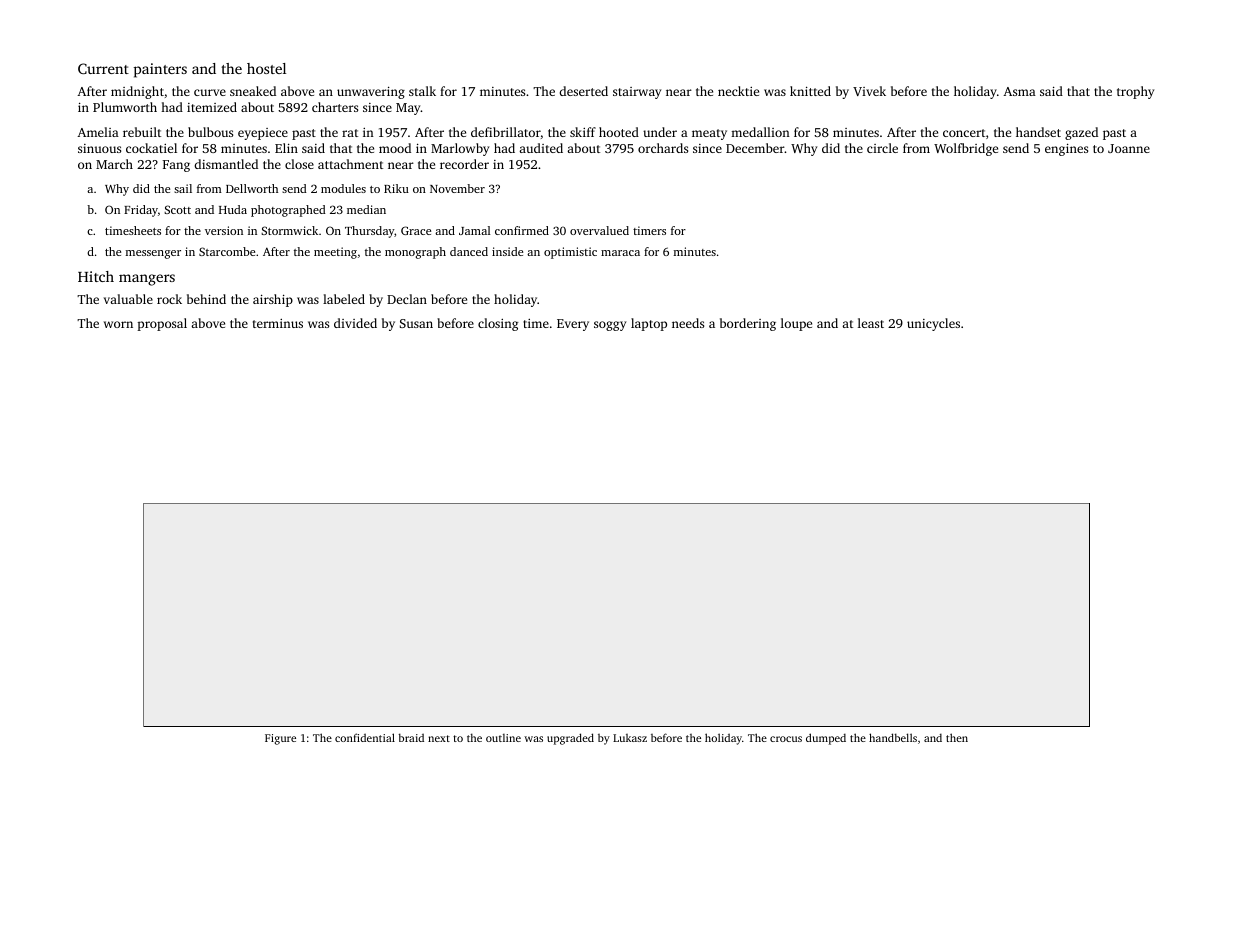  I want to click on confidential, so click(365, 737).
